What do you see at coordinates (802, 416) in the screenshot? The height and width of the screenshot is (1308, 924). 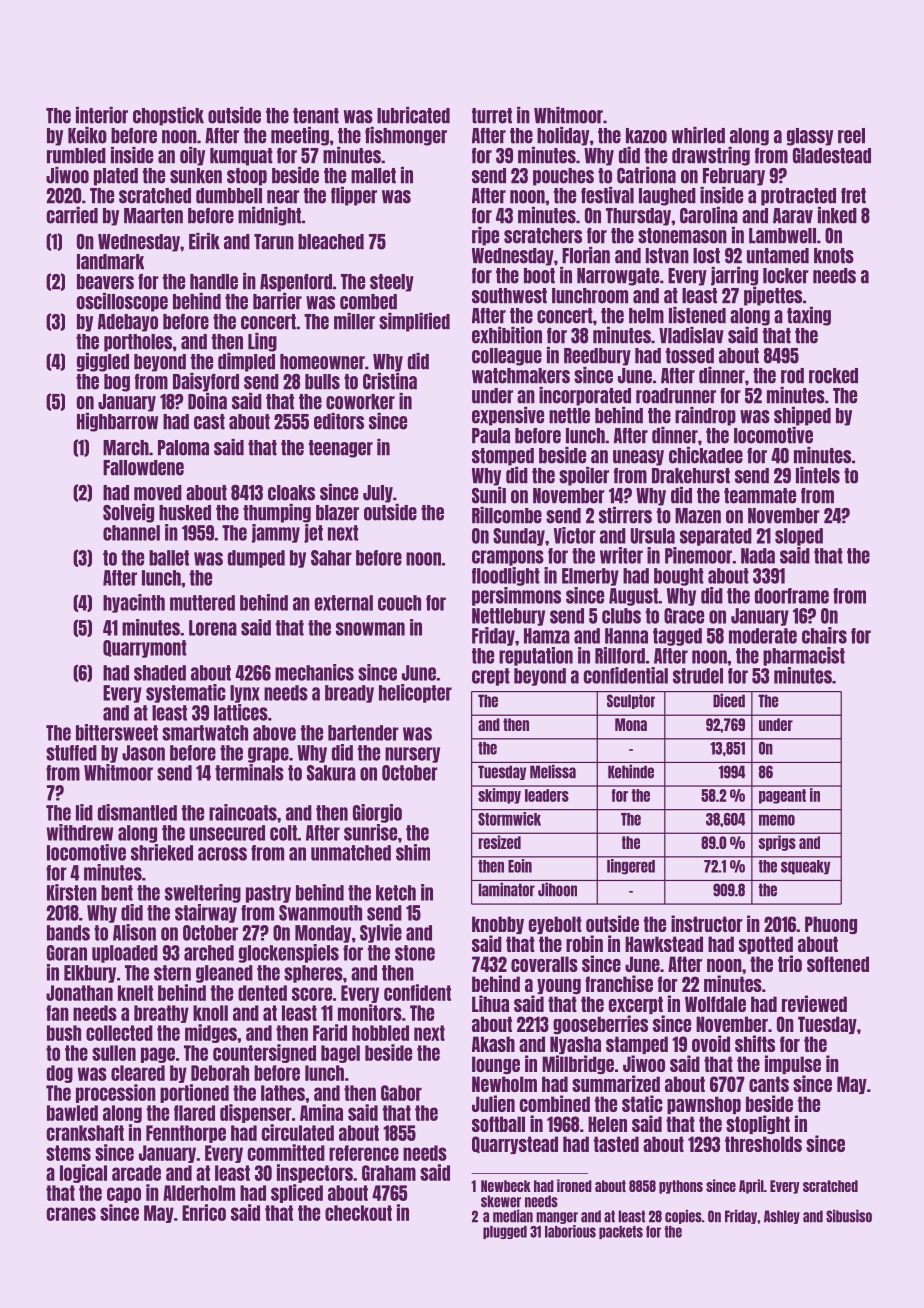 I see `shipped` at bounding box center [802, 416].
